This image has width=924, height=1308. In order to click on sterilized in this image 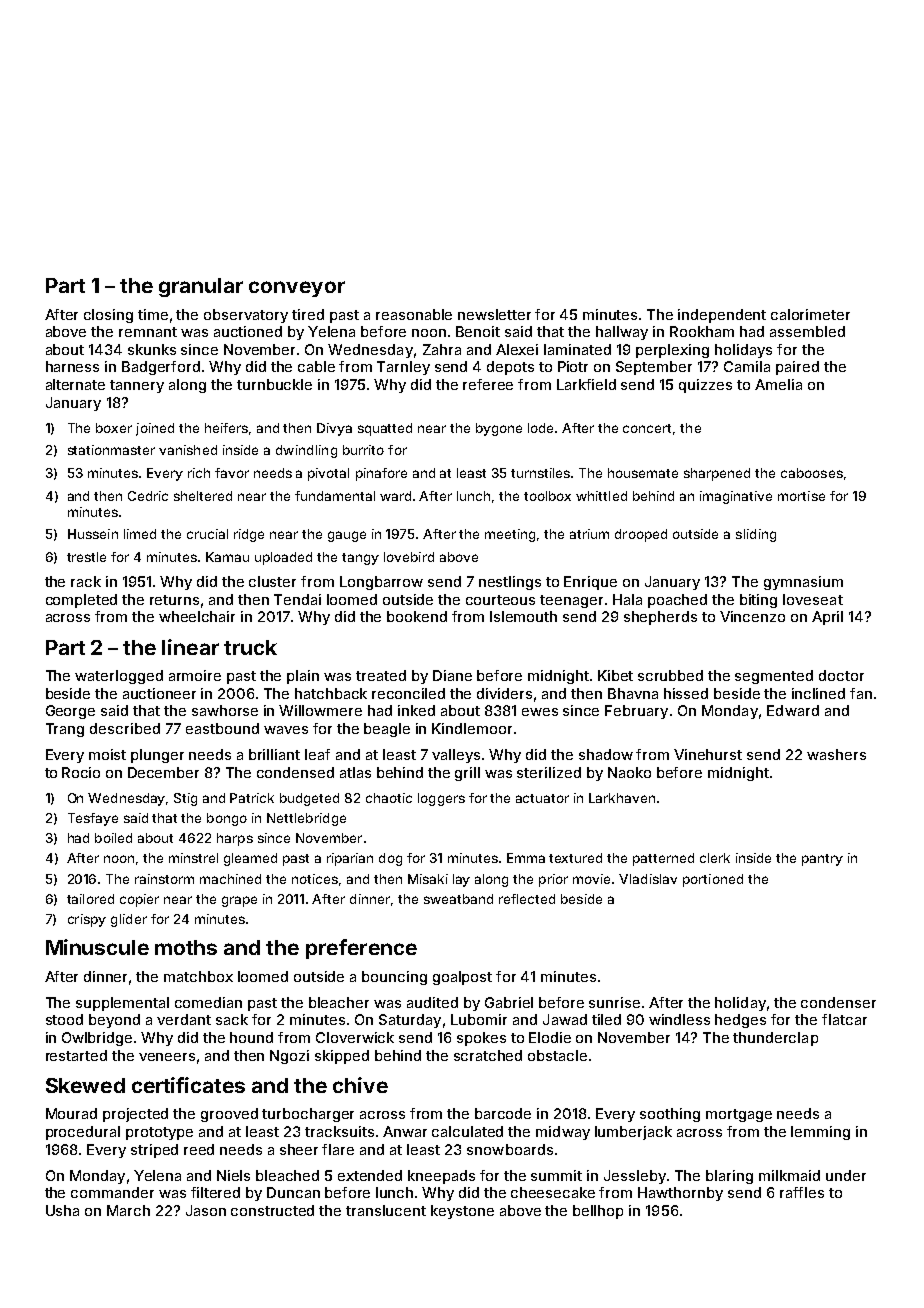, I will do `click(549, 772)`.
